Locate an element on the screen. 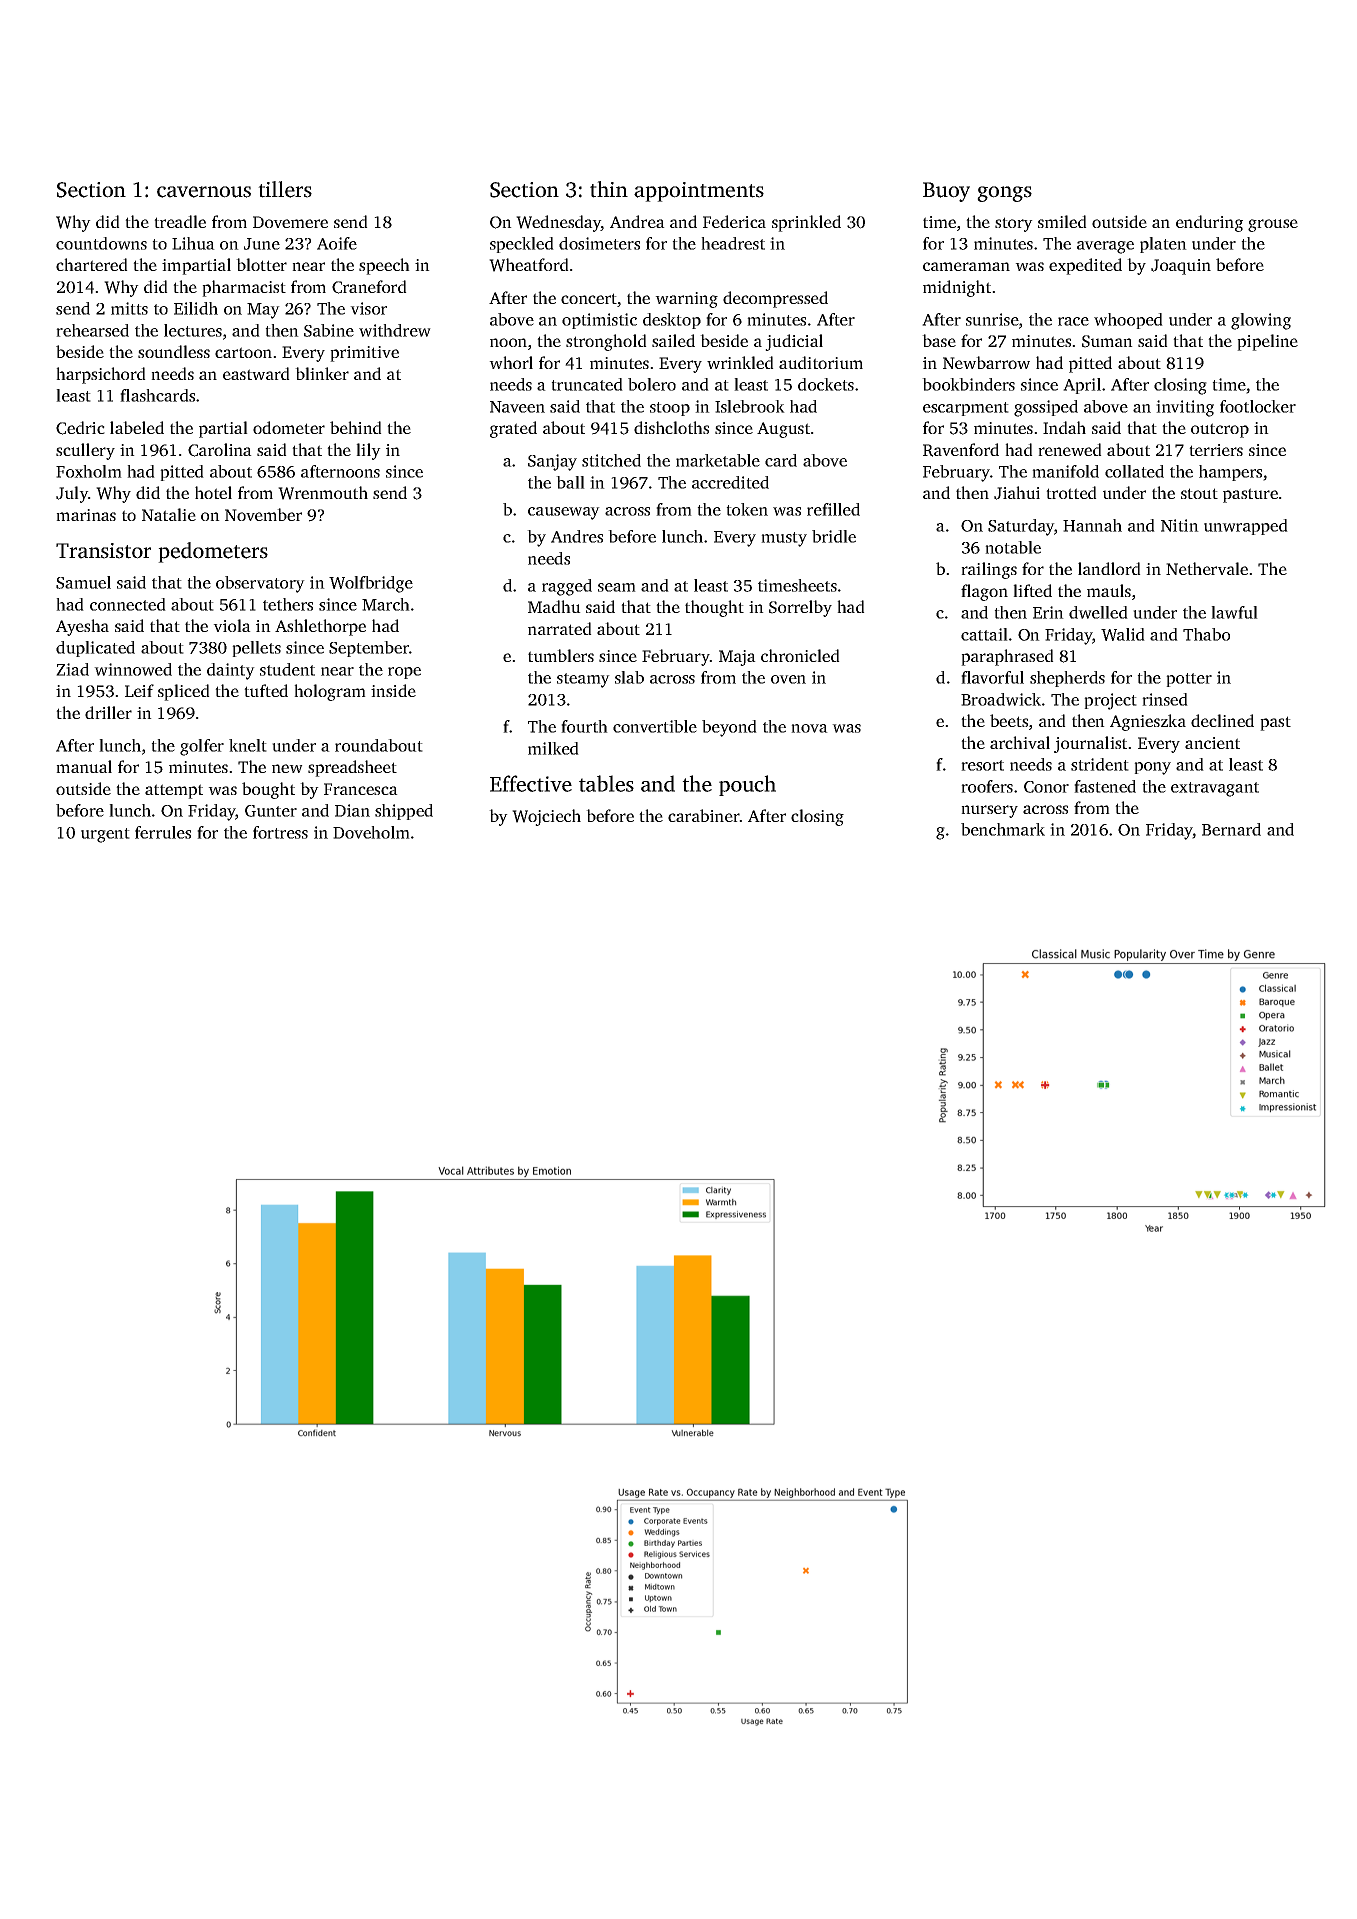  viola is located at coordinates (232, 625).
